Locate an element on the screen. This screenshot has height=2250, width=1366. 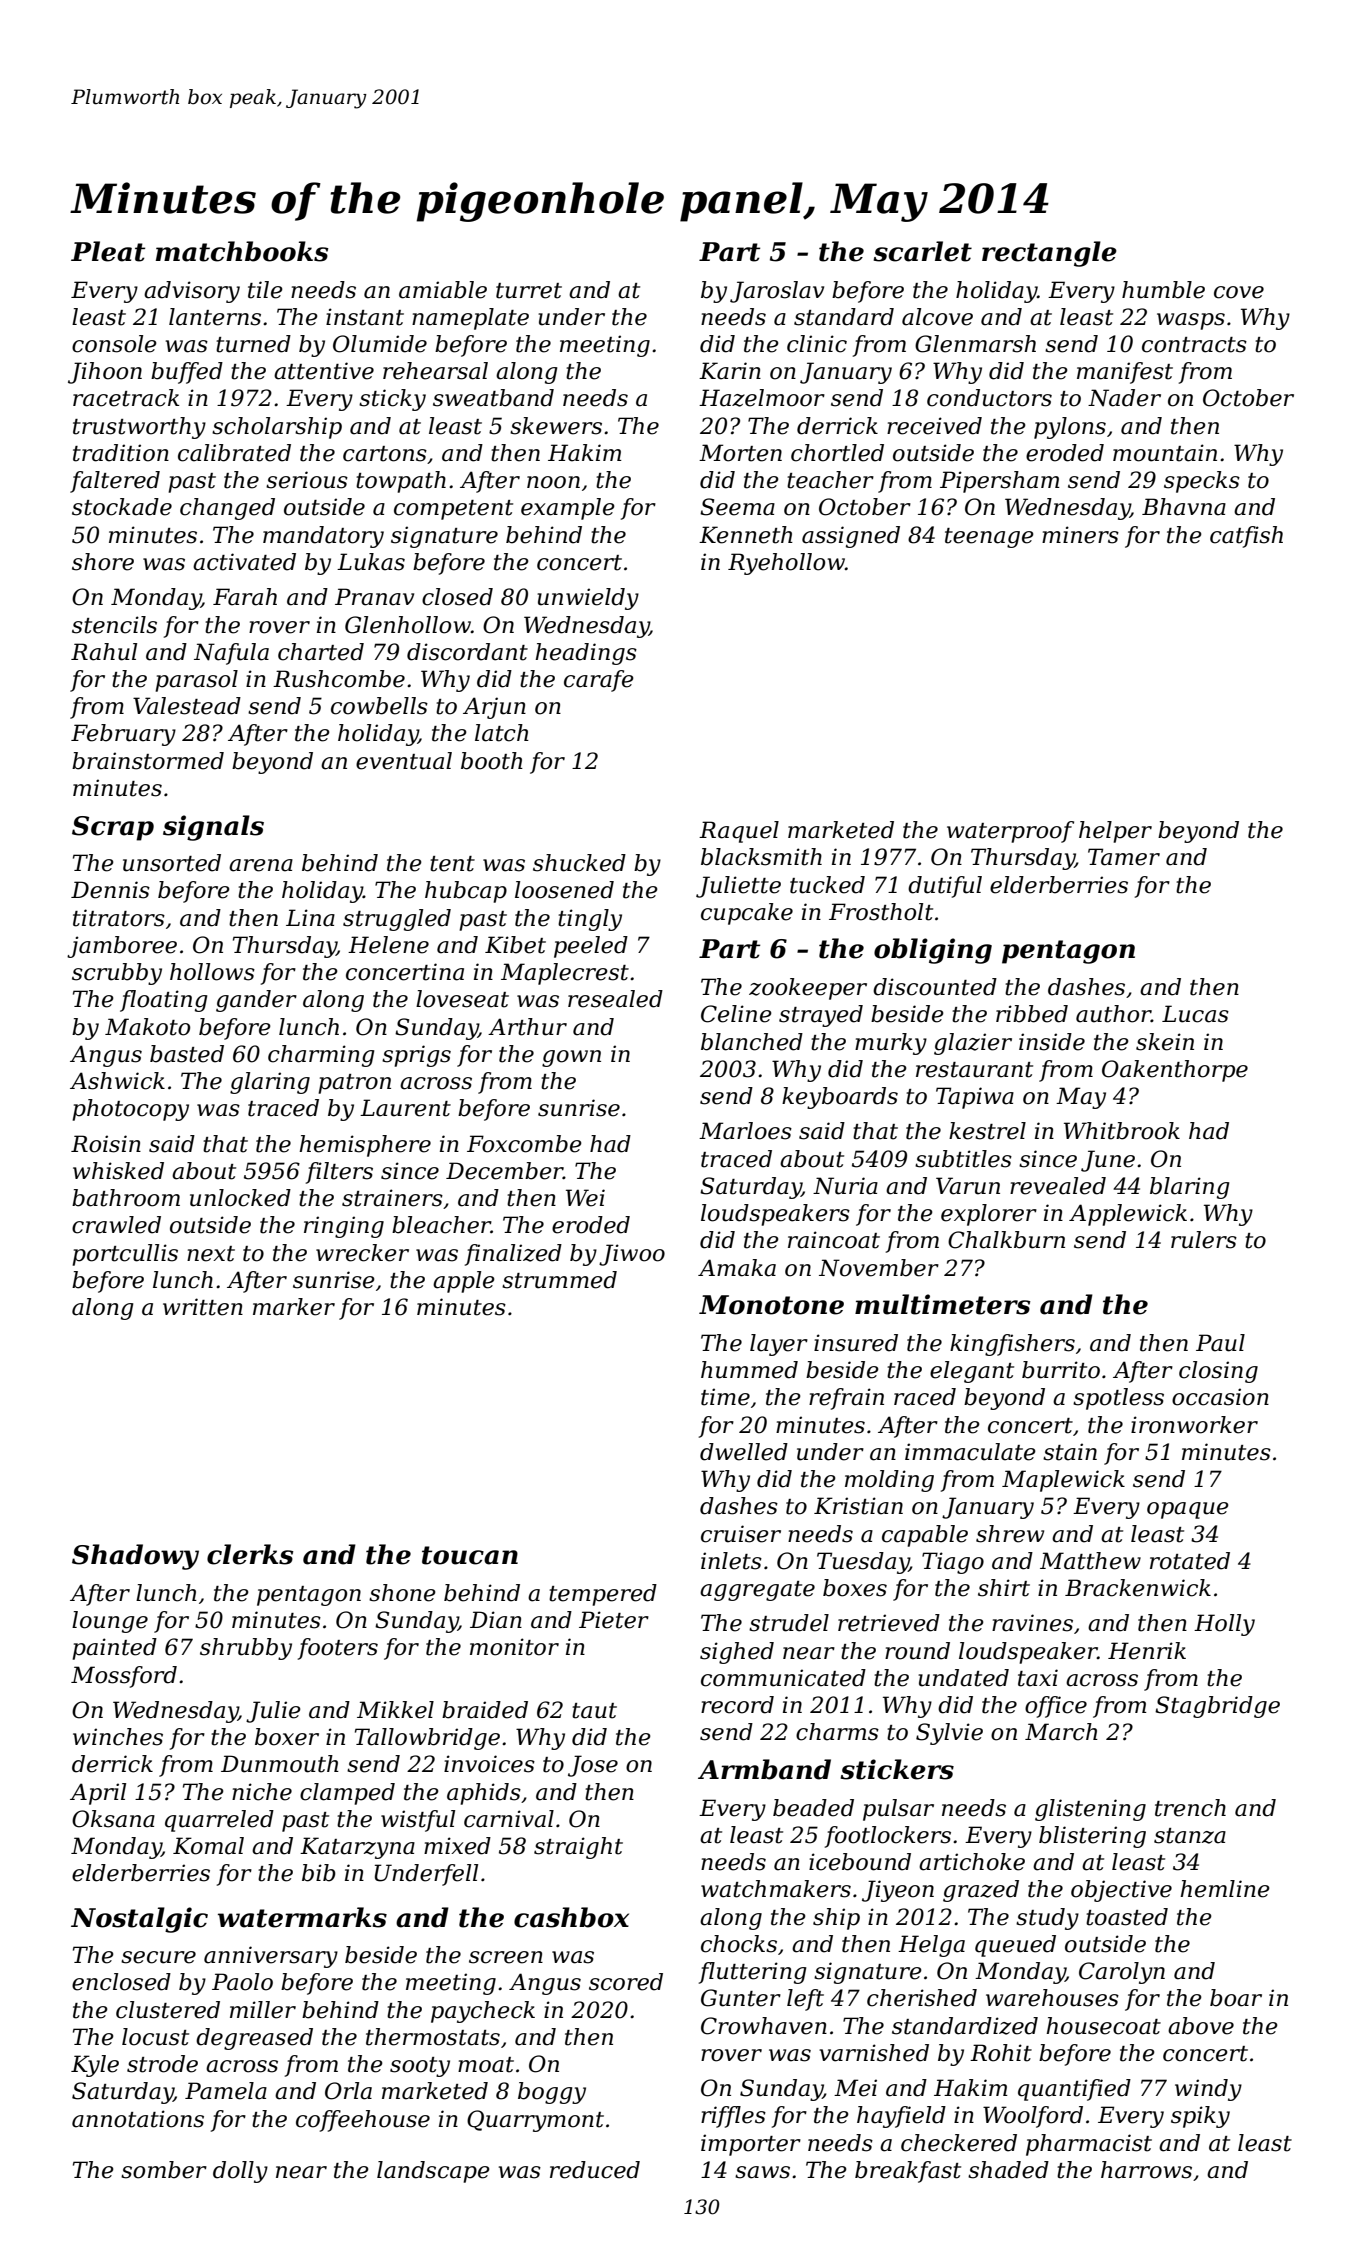
shore is located at coordinates (103, 562).
